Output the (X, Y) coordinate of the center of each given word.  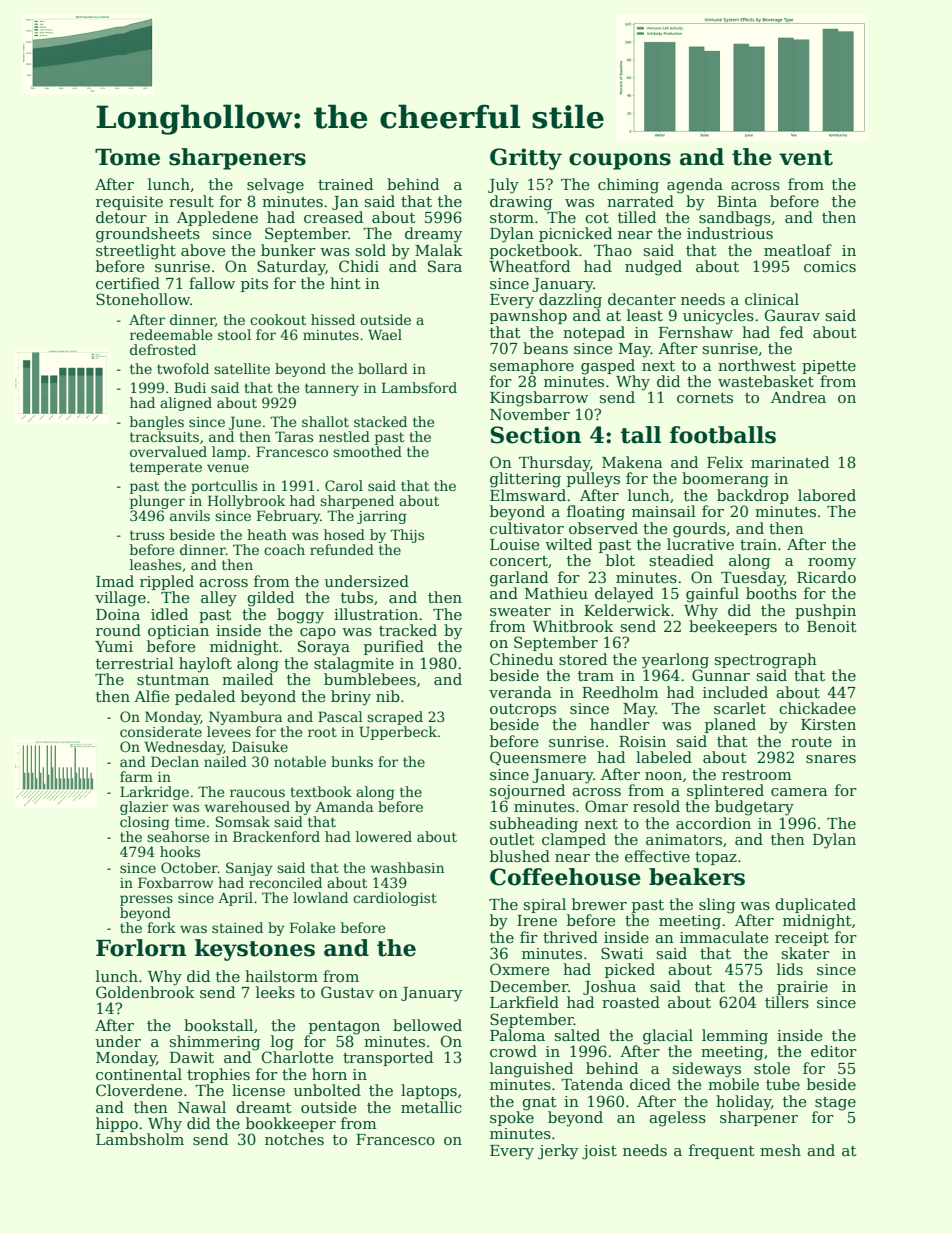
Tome (127, 157)
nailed (225, 761)
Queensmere (538, 758)
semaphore (532, 366)
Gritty (526, 159)
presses (146, 900)
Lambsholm (140, 1139)
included (735, 692)
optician (178, 632)
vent (806, 158)
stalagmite (354, 665)
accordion (713, 823)
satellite (242, 368)
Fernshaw (696, 332)
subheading (534, 825)
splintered (725, 791)
